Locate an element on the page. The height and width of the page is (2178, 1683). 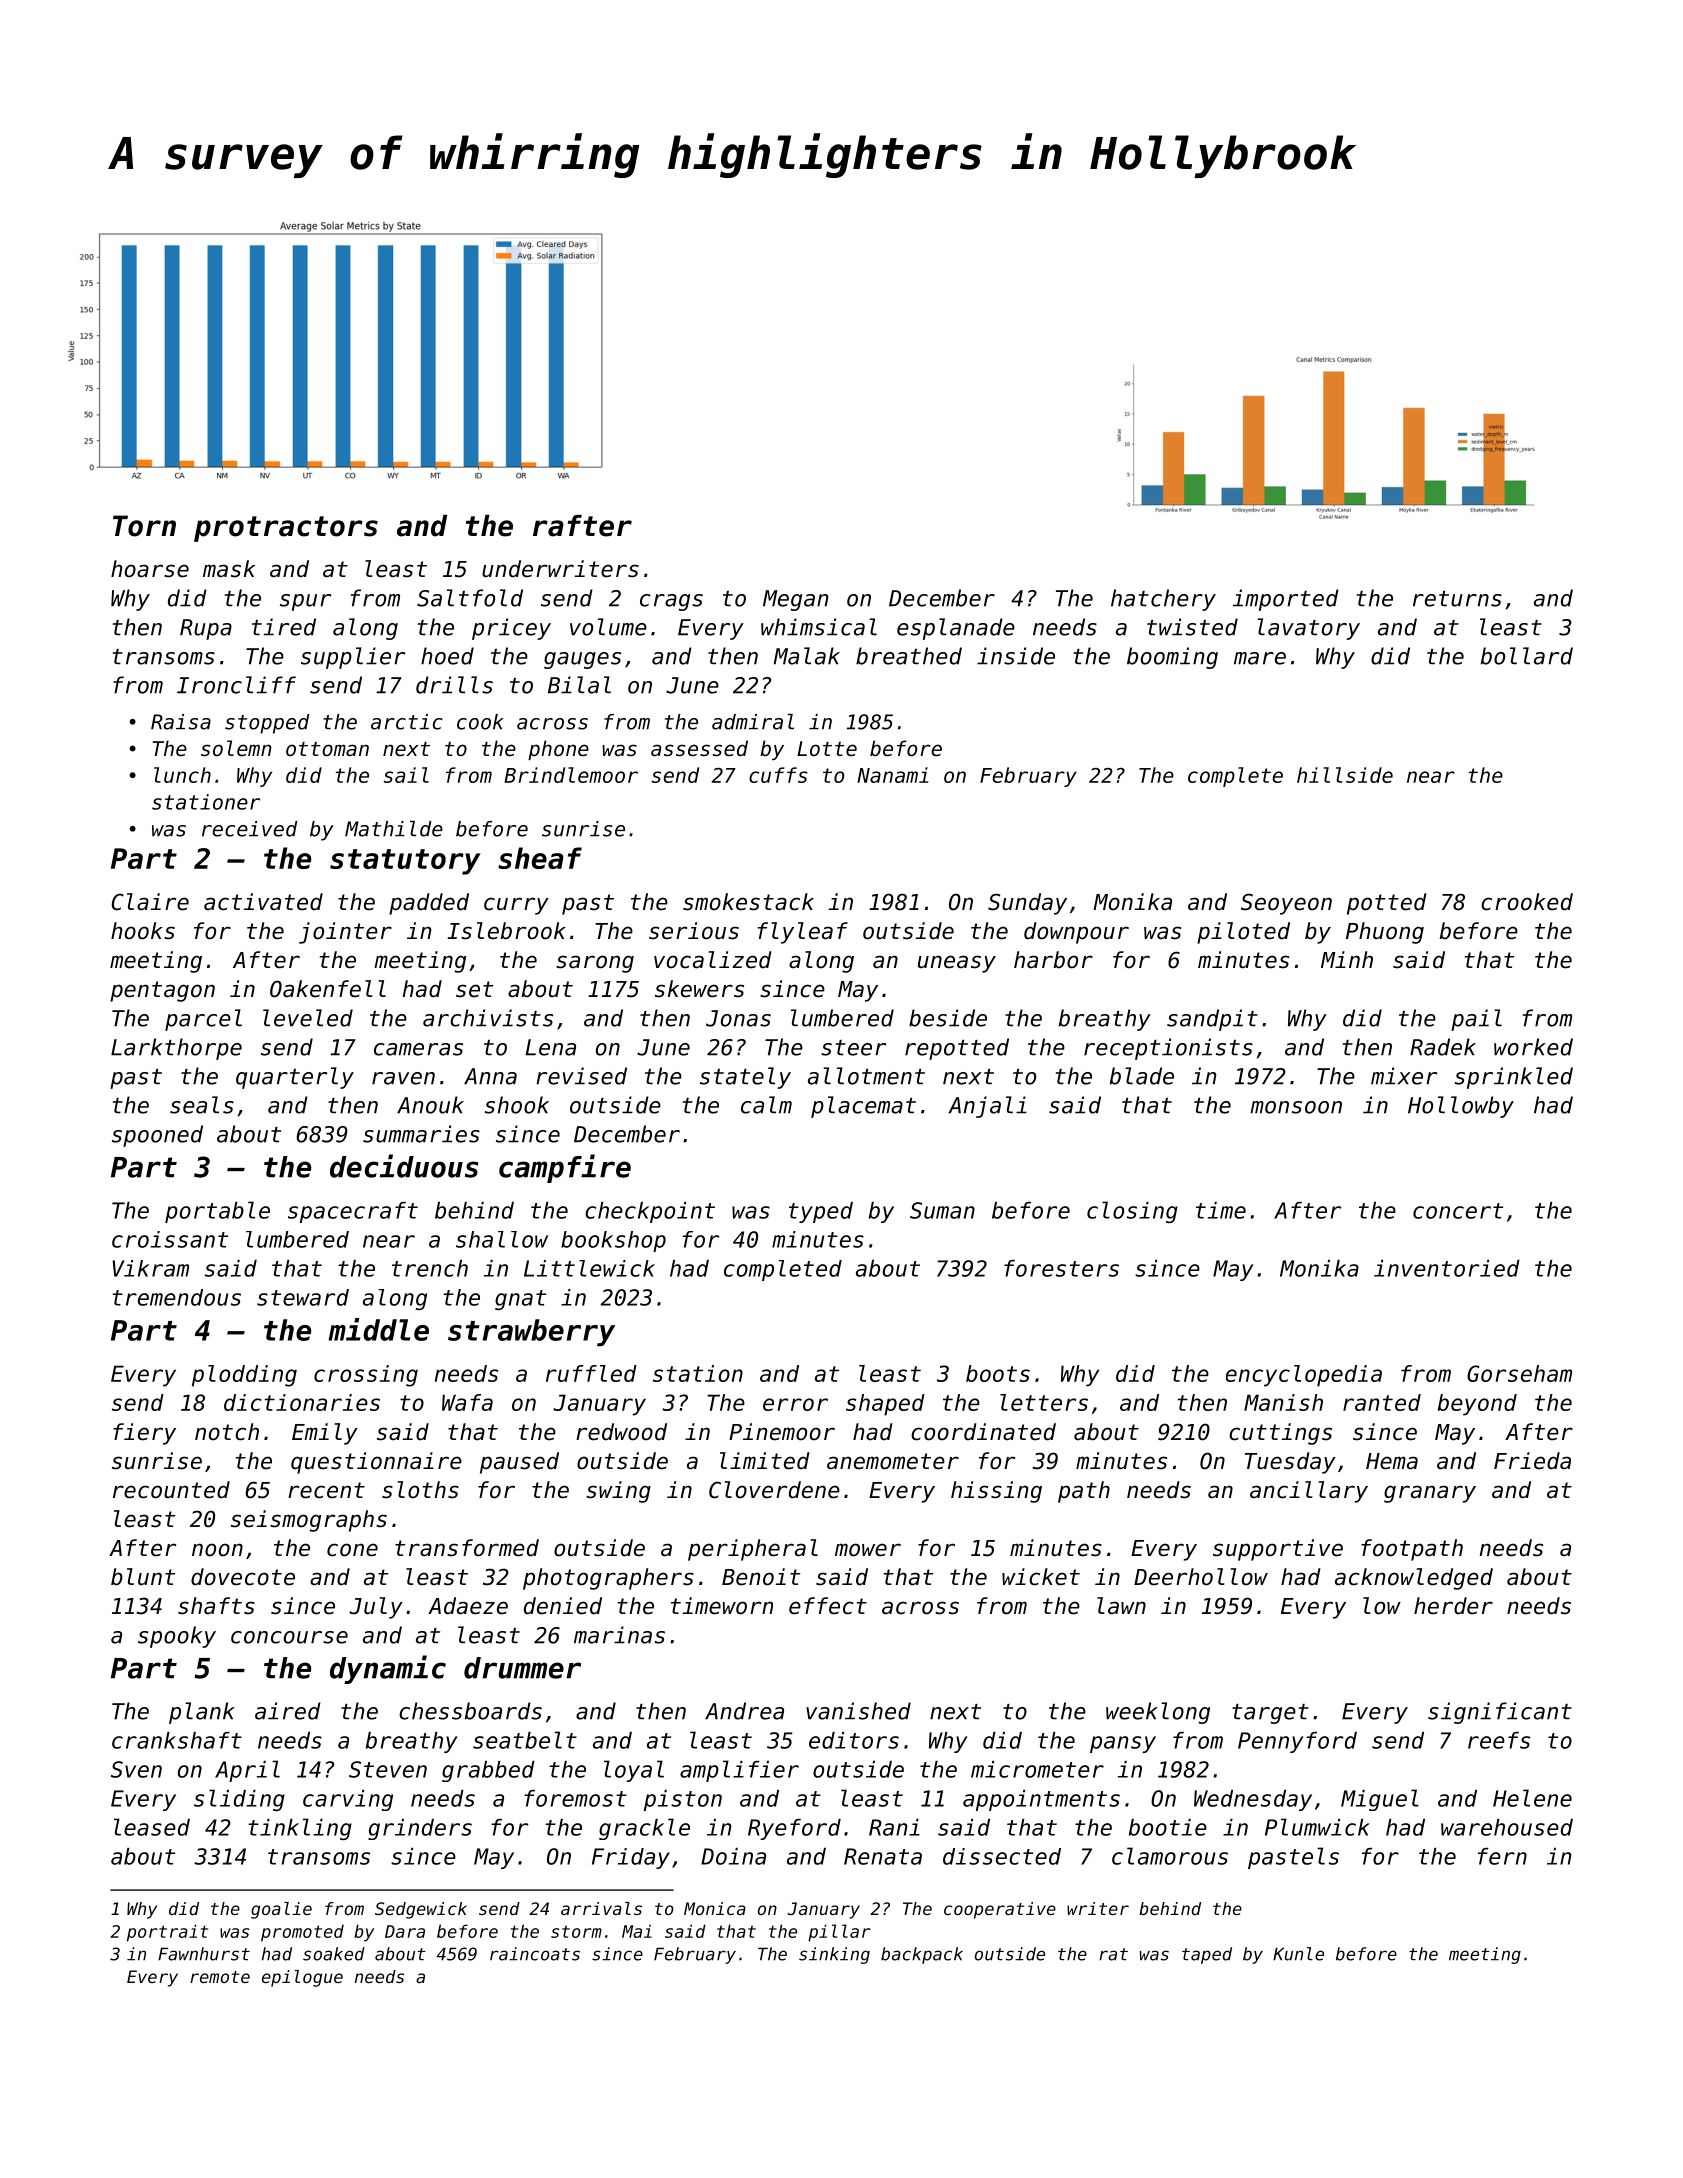
lawn is located at coordinates (1121, 1606).
